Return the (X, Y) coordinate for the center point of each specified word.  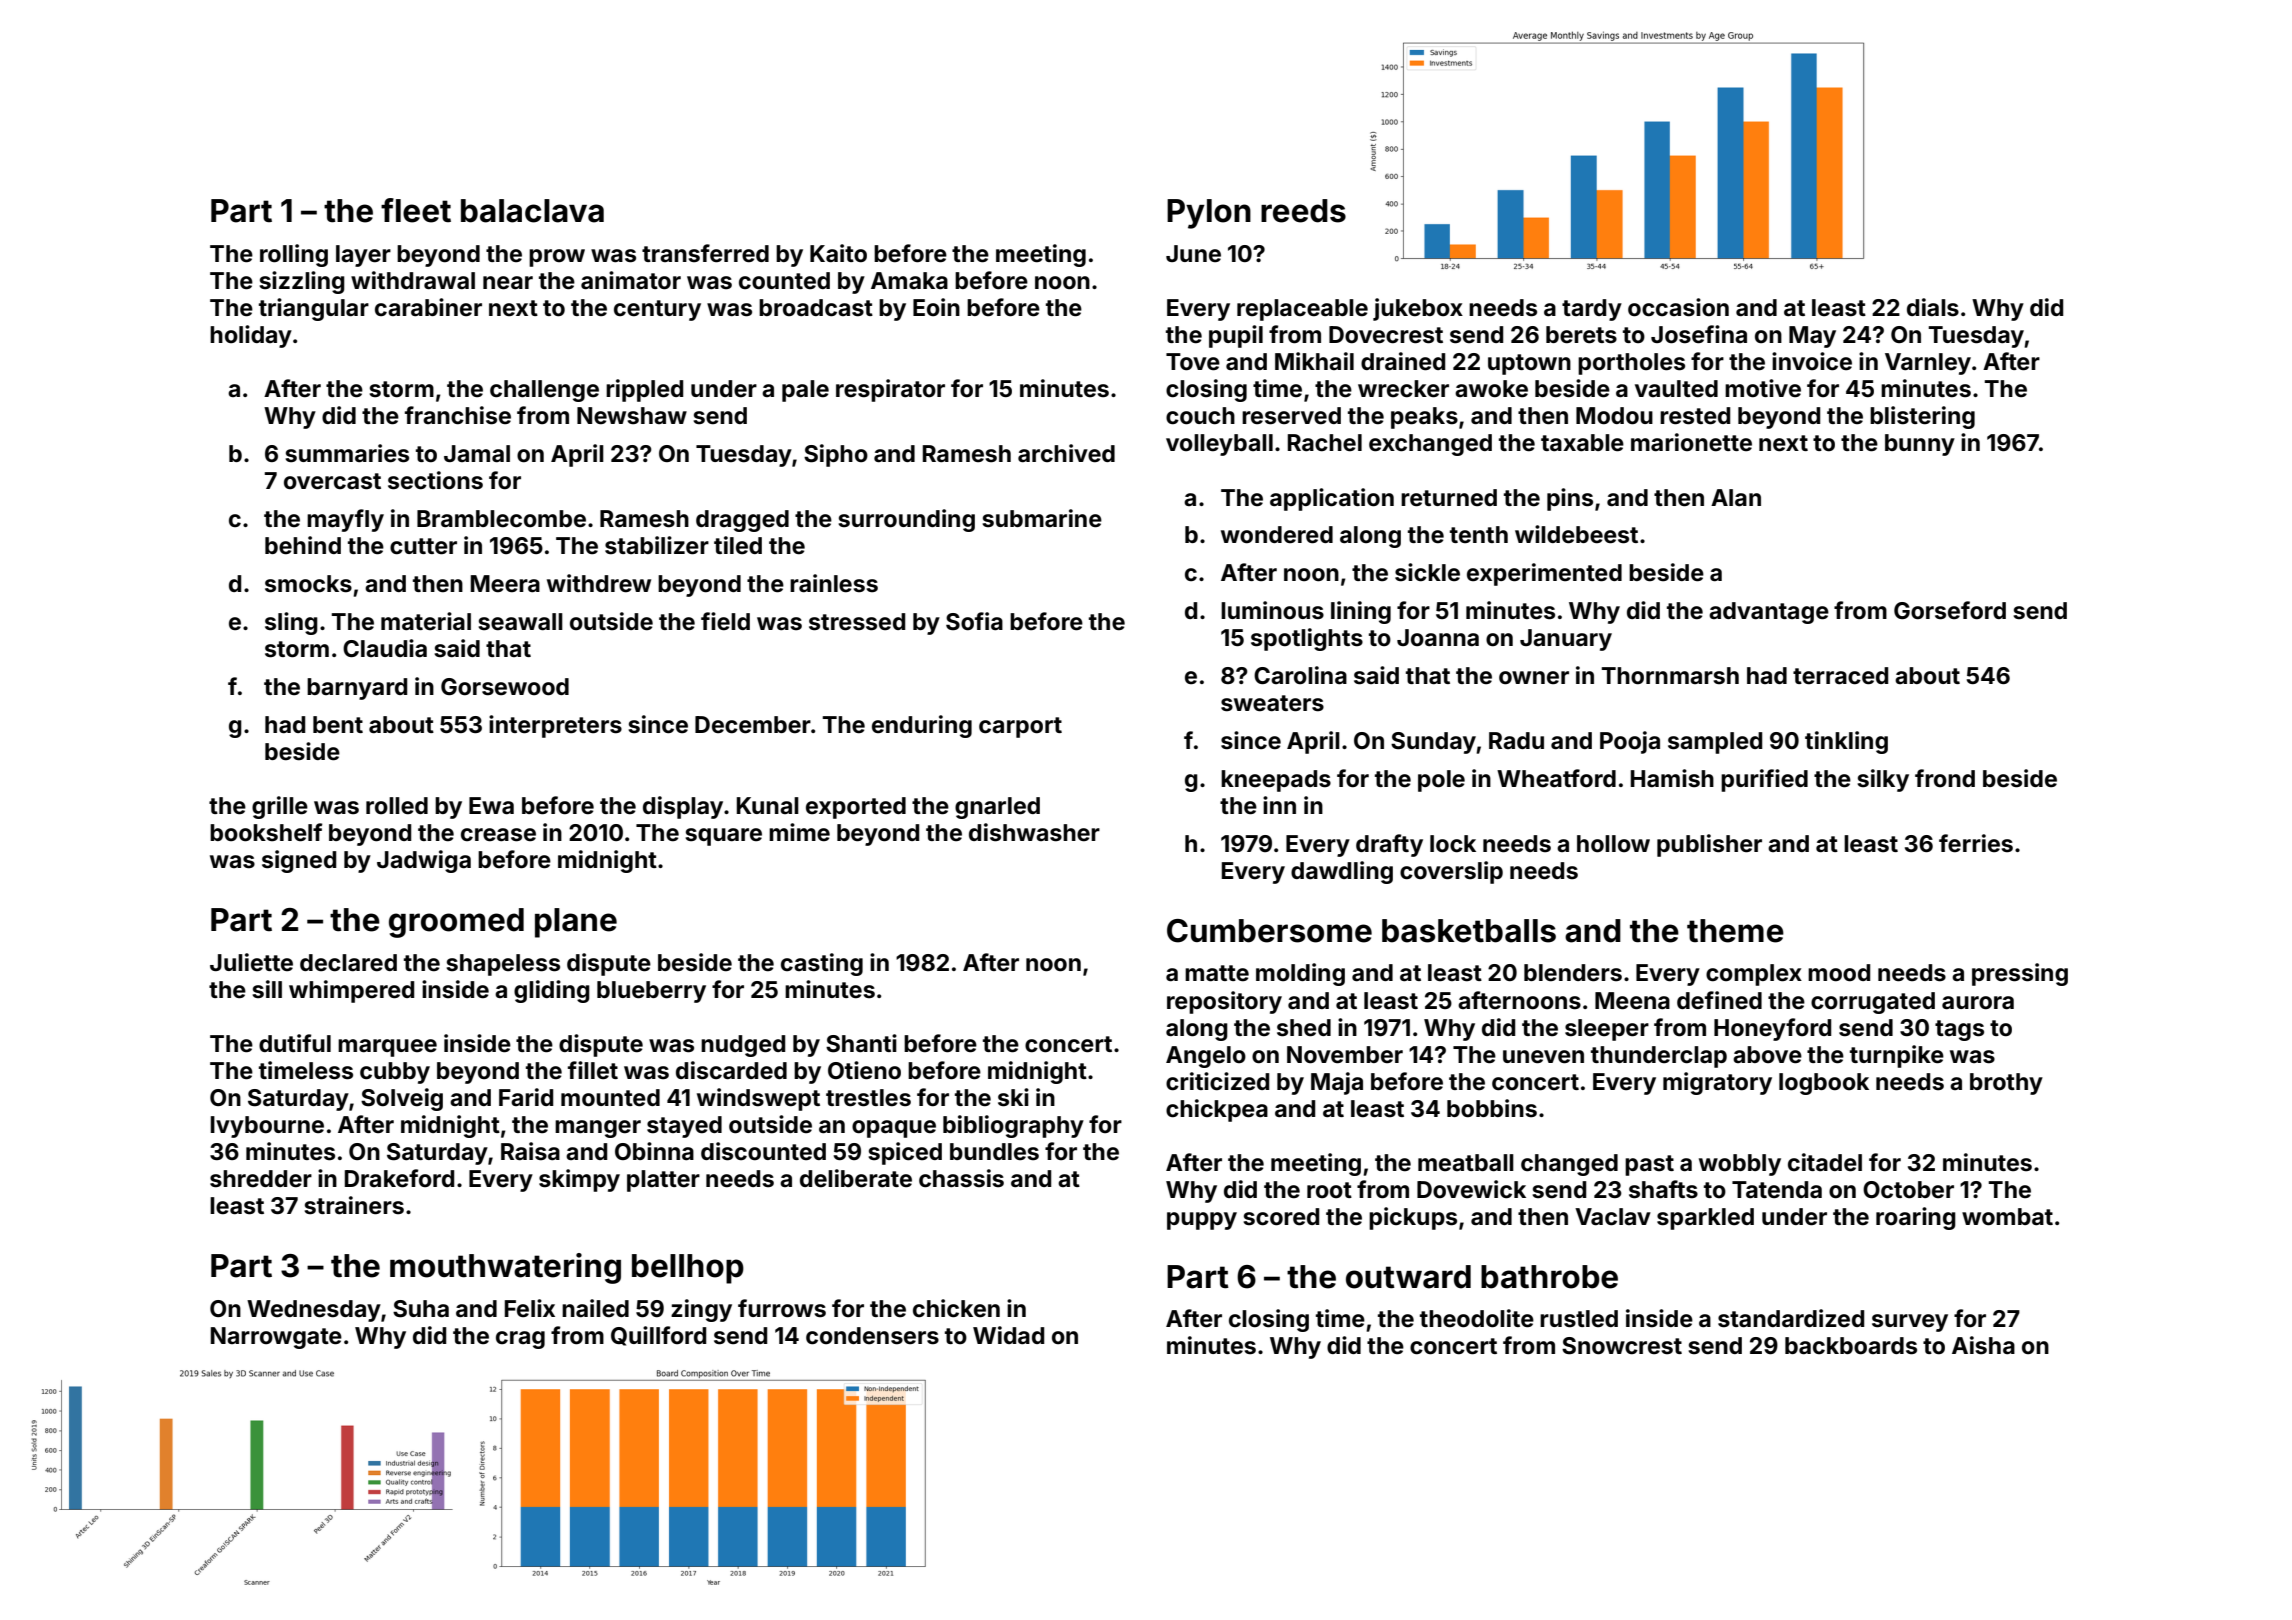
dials (1933, 307)
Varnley (1928, 364)
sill (267, 989)
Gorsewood (505, 687)
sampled (1715, 743)
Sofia (974, 621)
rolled (397, 806)
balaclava (532, 211)
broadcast (816, 308)
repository (1224, 1002)
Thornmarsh (1670, 676)
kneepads (1276, 781)
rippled (644, 390)
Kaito (838, 253)
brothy (2006, 1084)
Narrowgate (276, 1338)
